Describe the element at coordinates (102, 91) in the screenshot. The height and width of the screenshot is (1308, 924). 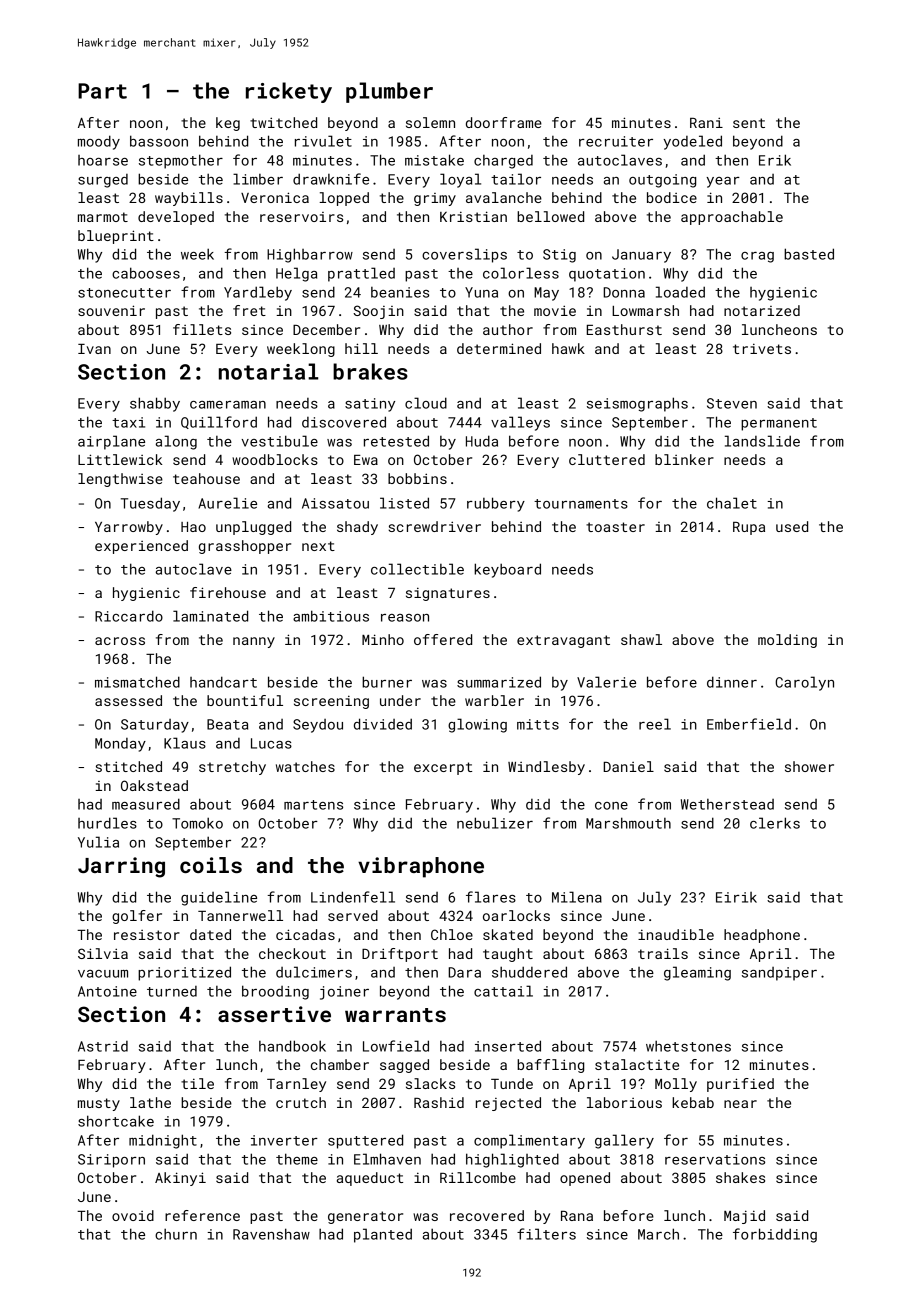
I see `Part` at that location.
